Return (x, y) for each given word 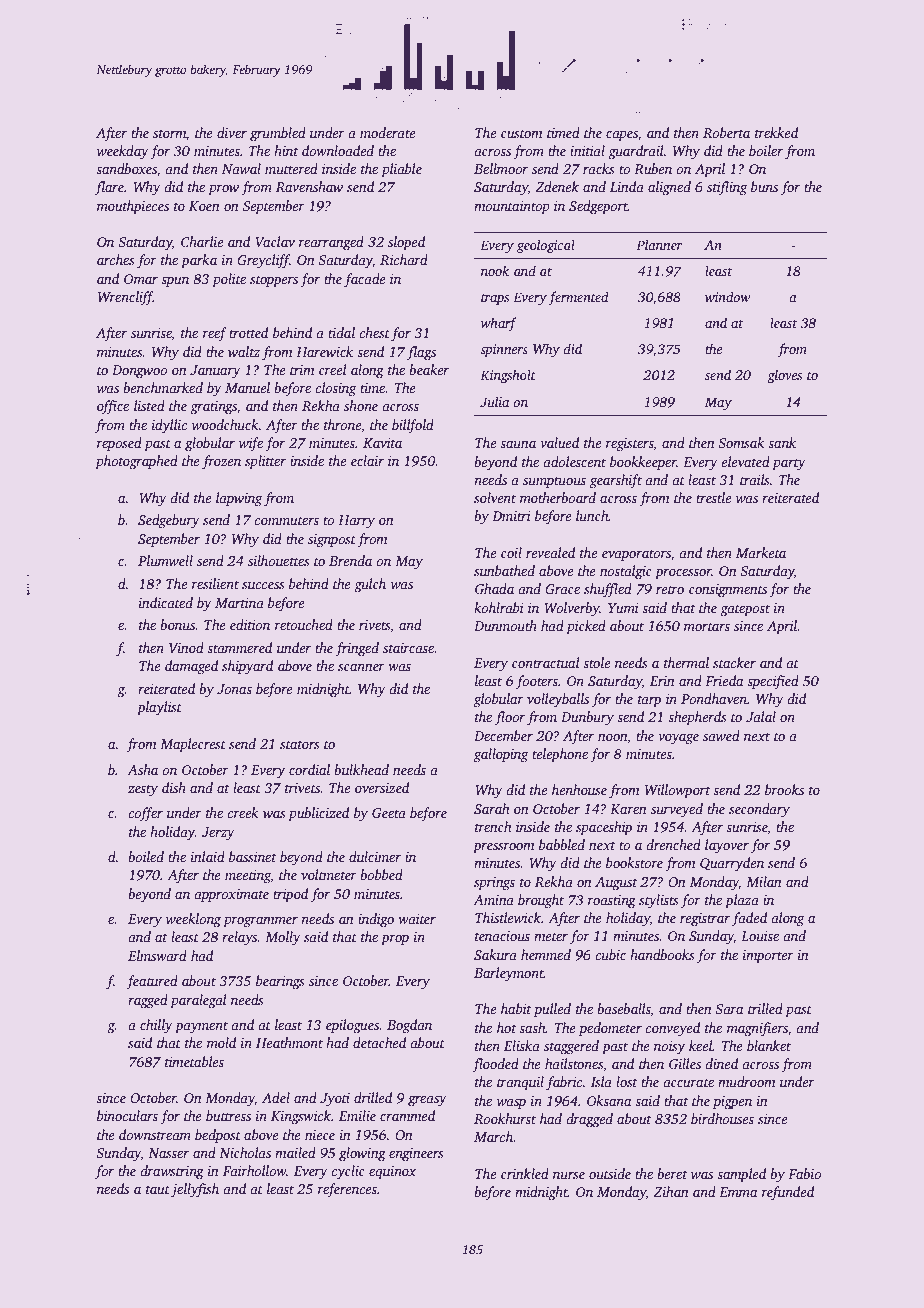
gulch (370, 585)
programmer (260, 922)
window (727, 296)
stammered (239, 647)
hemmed (546, 954)
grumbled (278, 134)
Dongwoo (140, 371)
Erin (662, 681)
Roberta (726, 132)
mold (221, 1042)
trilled (765, 1008)
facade (365, 280)
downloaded (338, 150)
